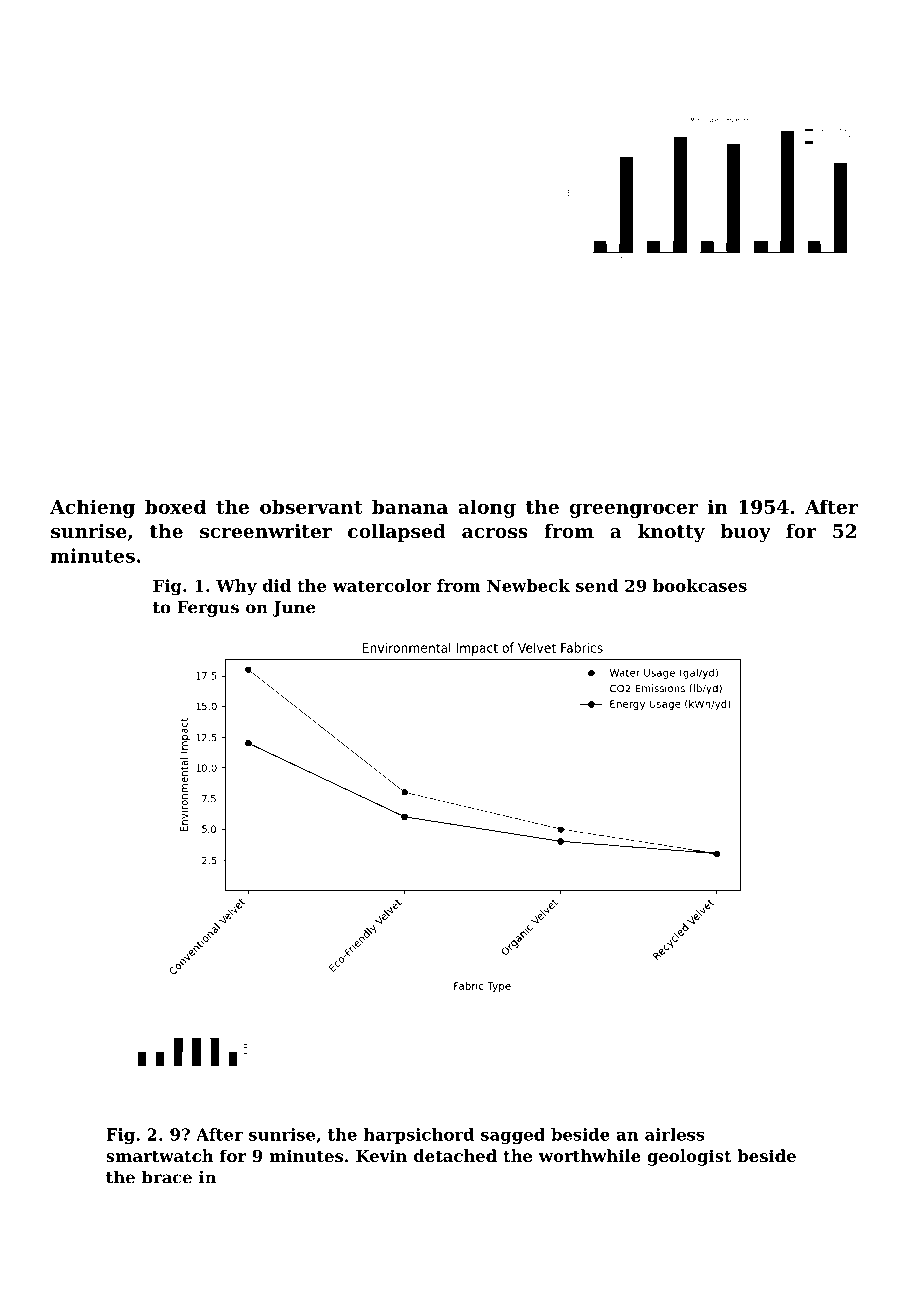 The image size is (908, 1316). What do you see at coordinates (236, 587) in the screenshot?
I see `Why` at bounding box center [236, 587].
